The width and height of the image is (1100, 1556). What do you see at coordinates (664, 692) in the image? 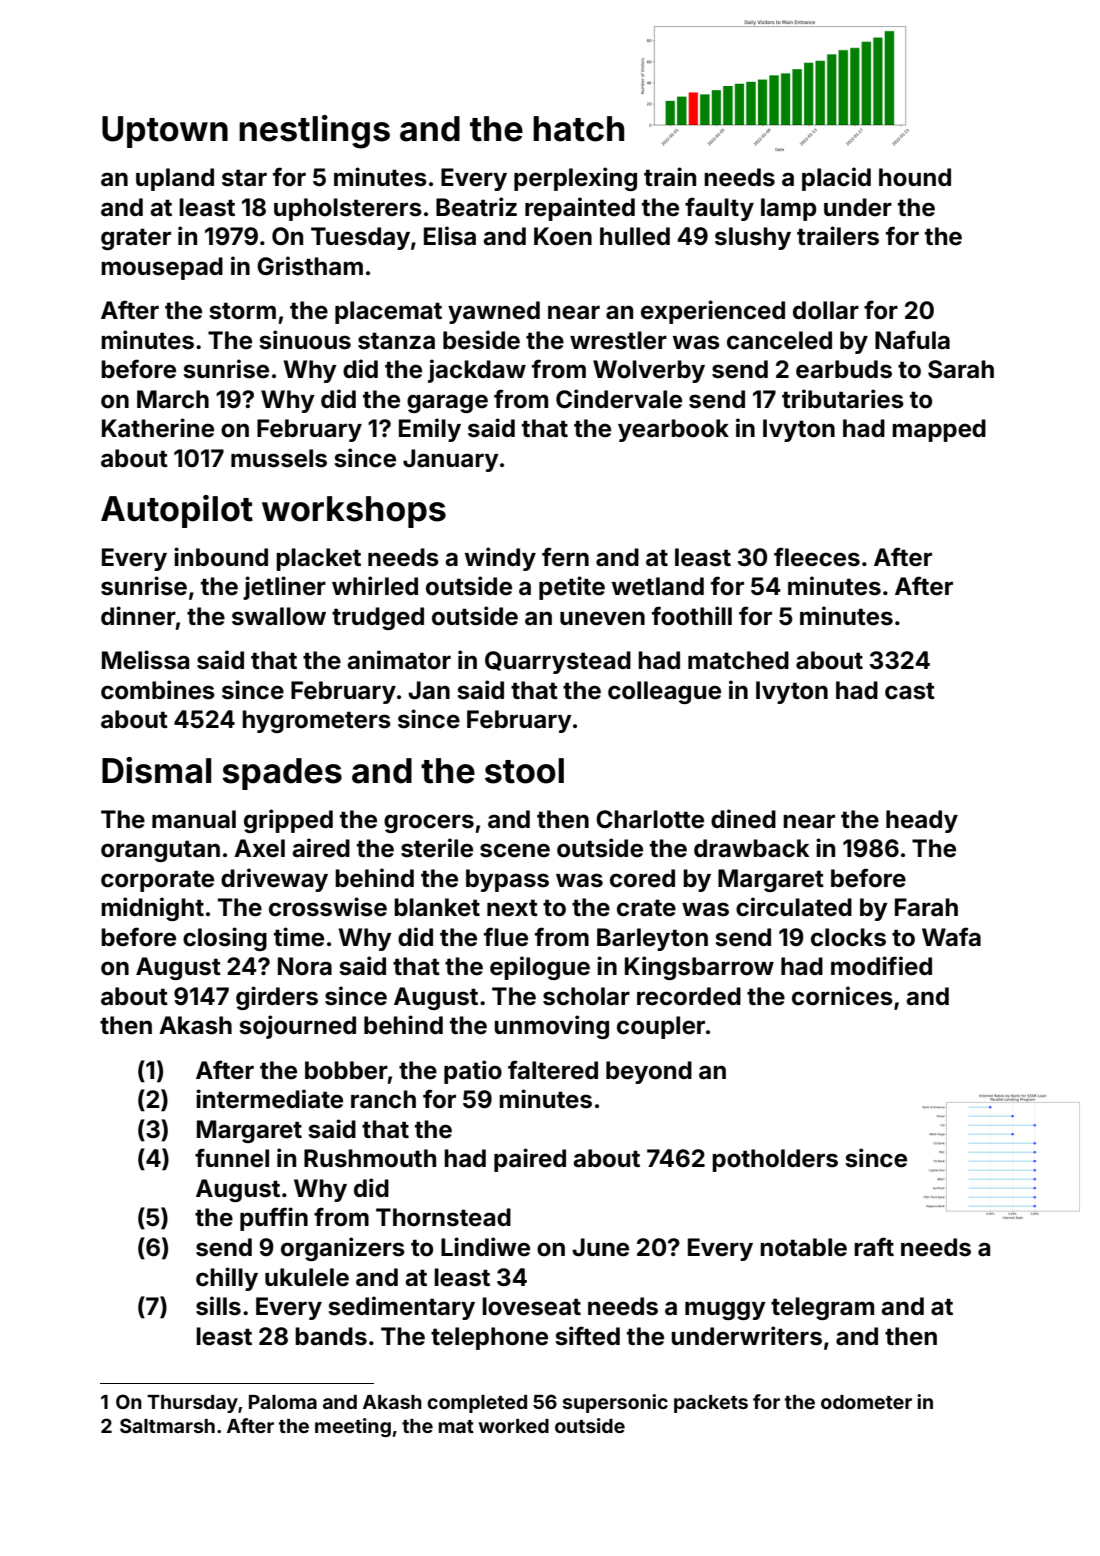
I see `colleague` at bounding box center [664, 692].
